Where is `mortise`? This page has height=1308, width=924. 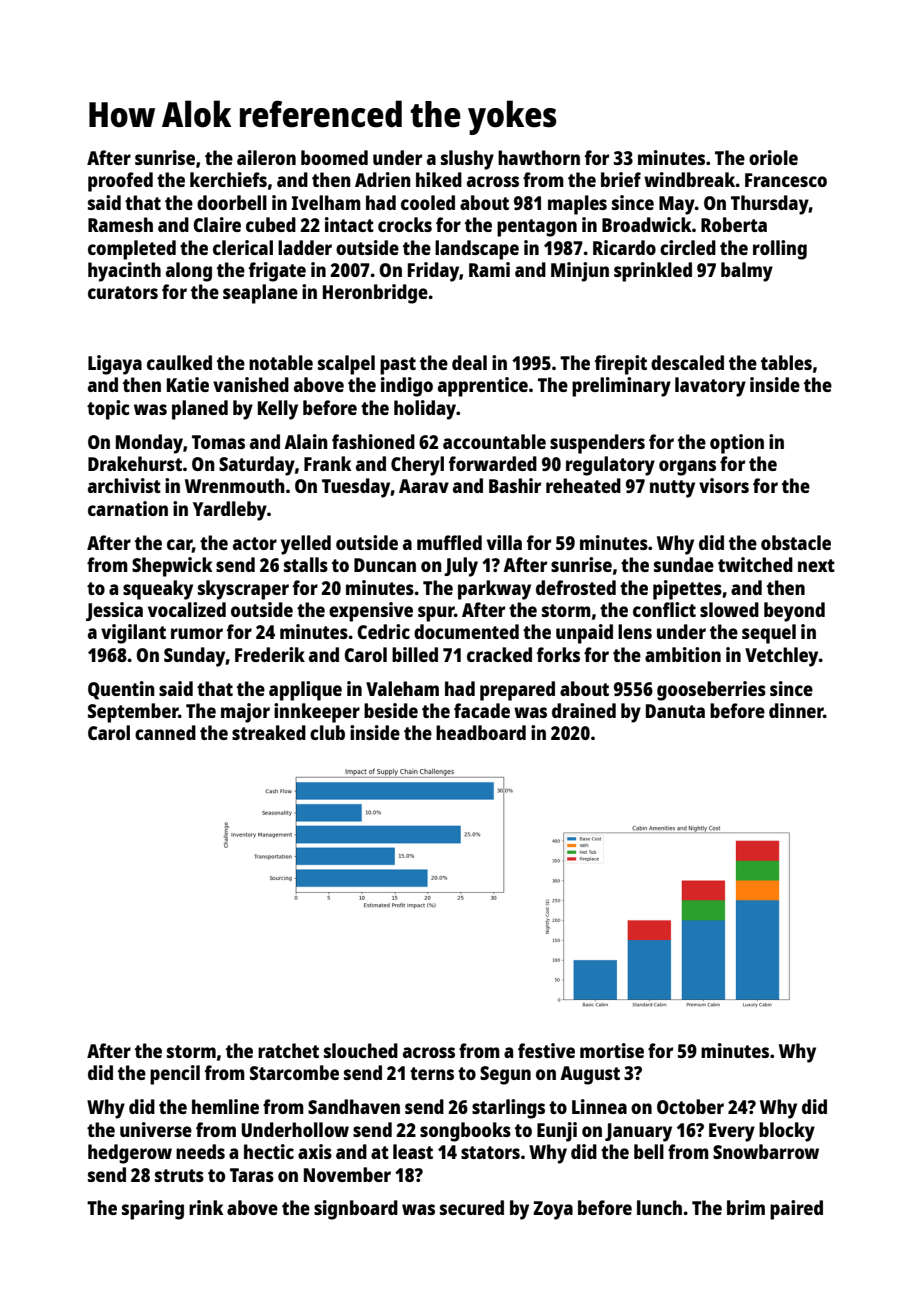
mortise is located at coordinates (612, 1050).
